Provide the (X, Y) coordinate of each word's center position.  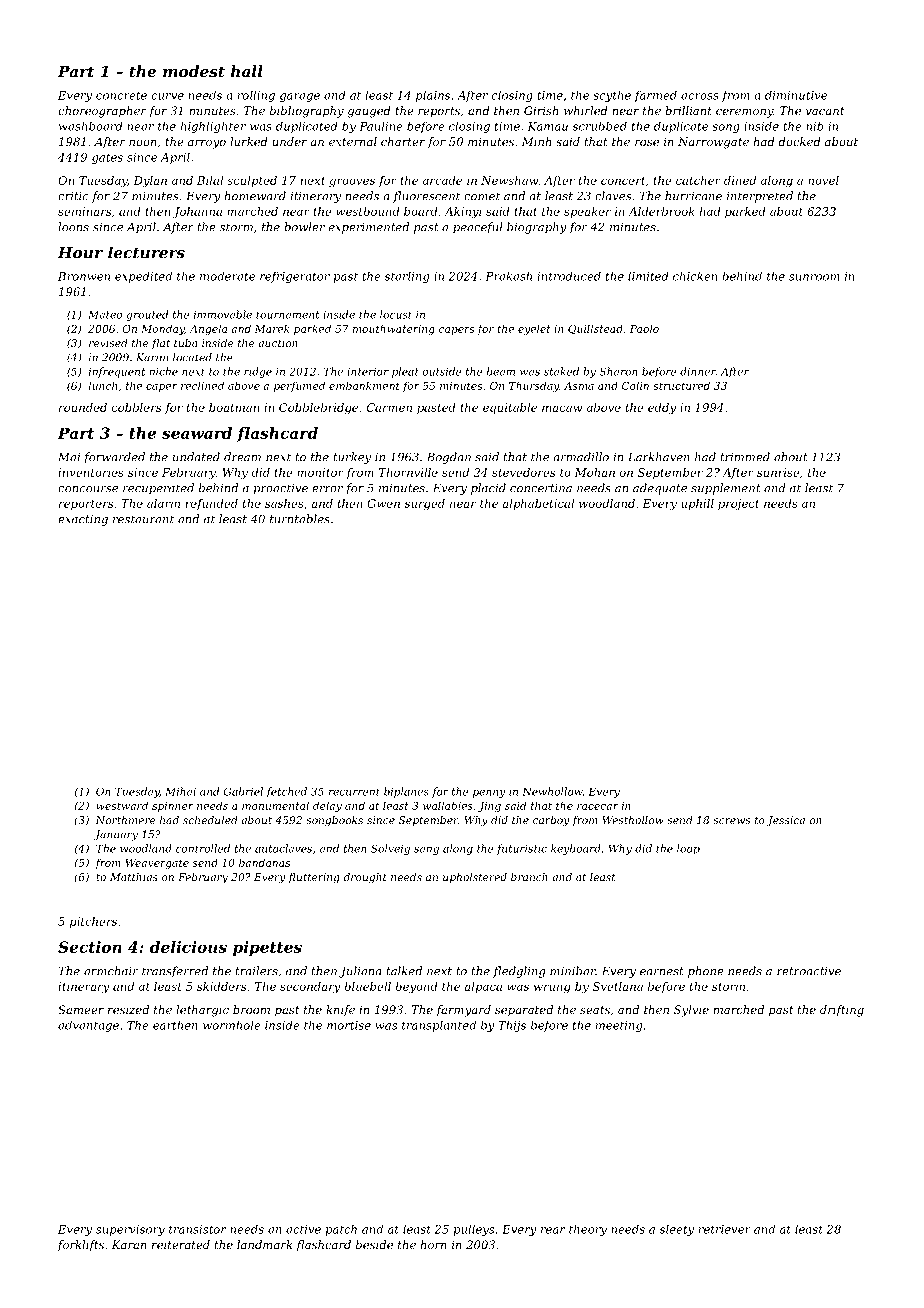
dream (242, 457)
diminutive (796, 95)
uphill (697, 504)
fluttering (314, 878)
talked (404, 971)
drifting (842, 1011)
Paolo (644, 328)
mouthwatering (394, 329)
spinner (173, 807)
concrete (121, 95)
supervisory (130, 1230)
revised (108, 343)
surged (425, 505)
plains (433, 96)
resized (128, 1009)
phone (706, 972)
